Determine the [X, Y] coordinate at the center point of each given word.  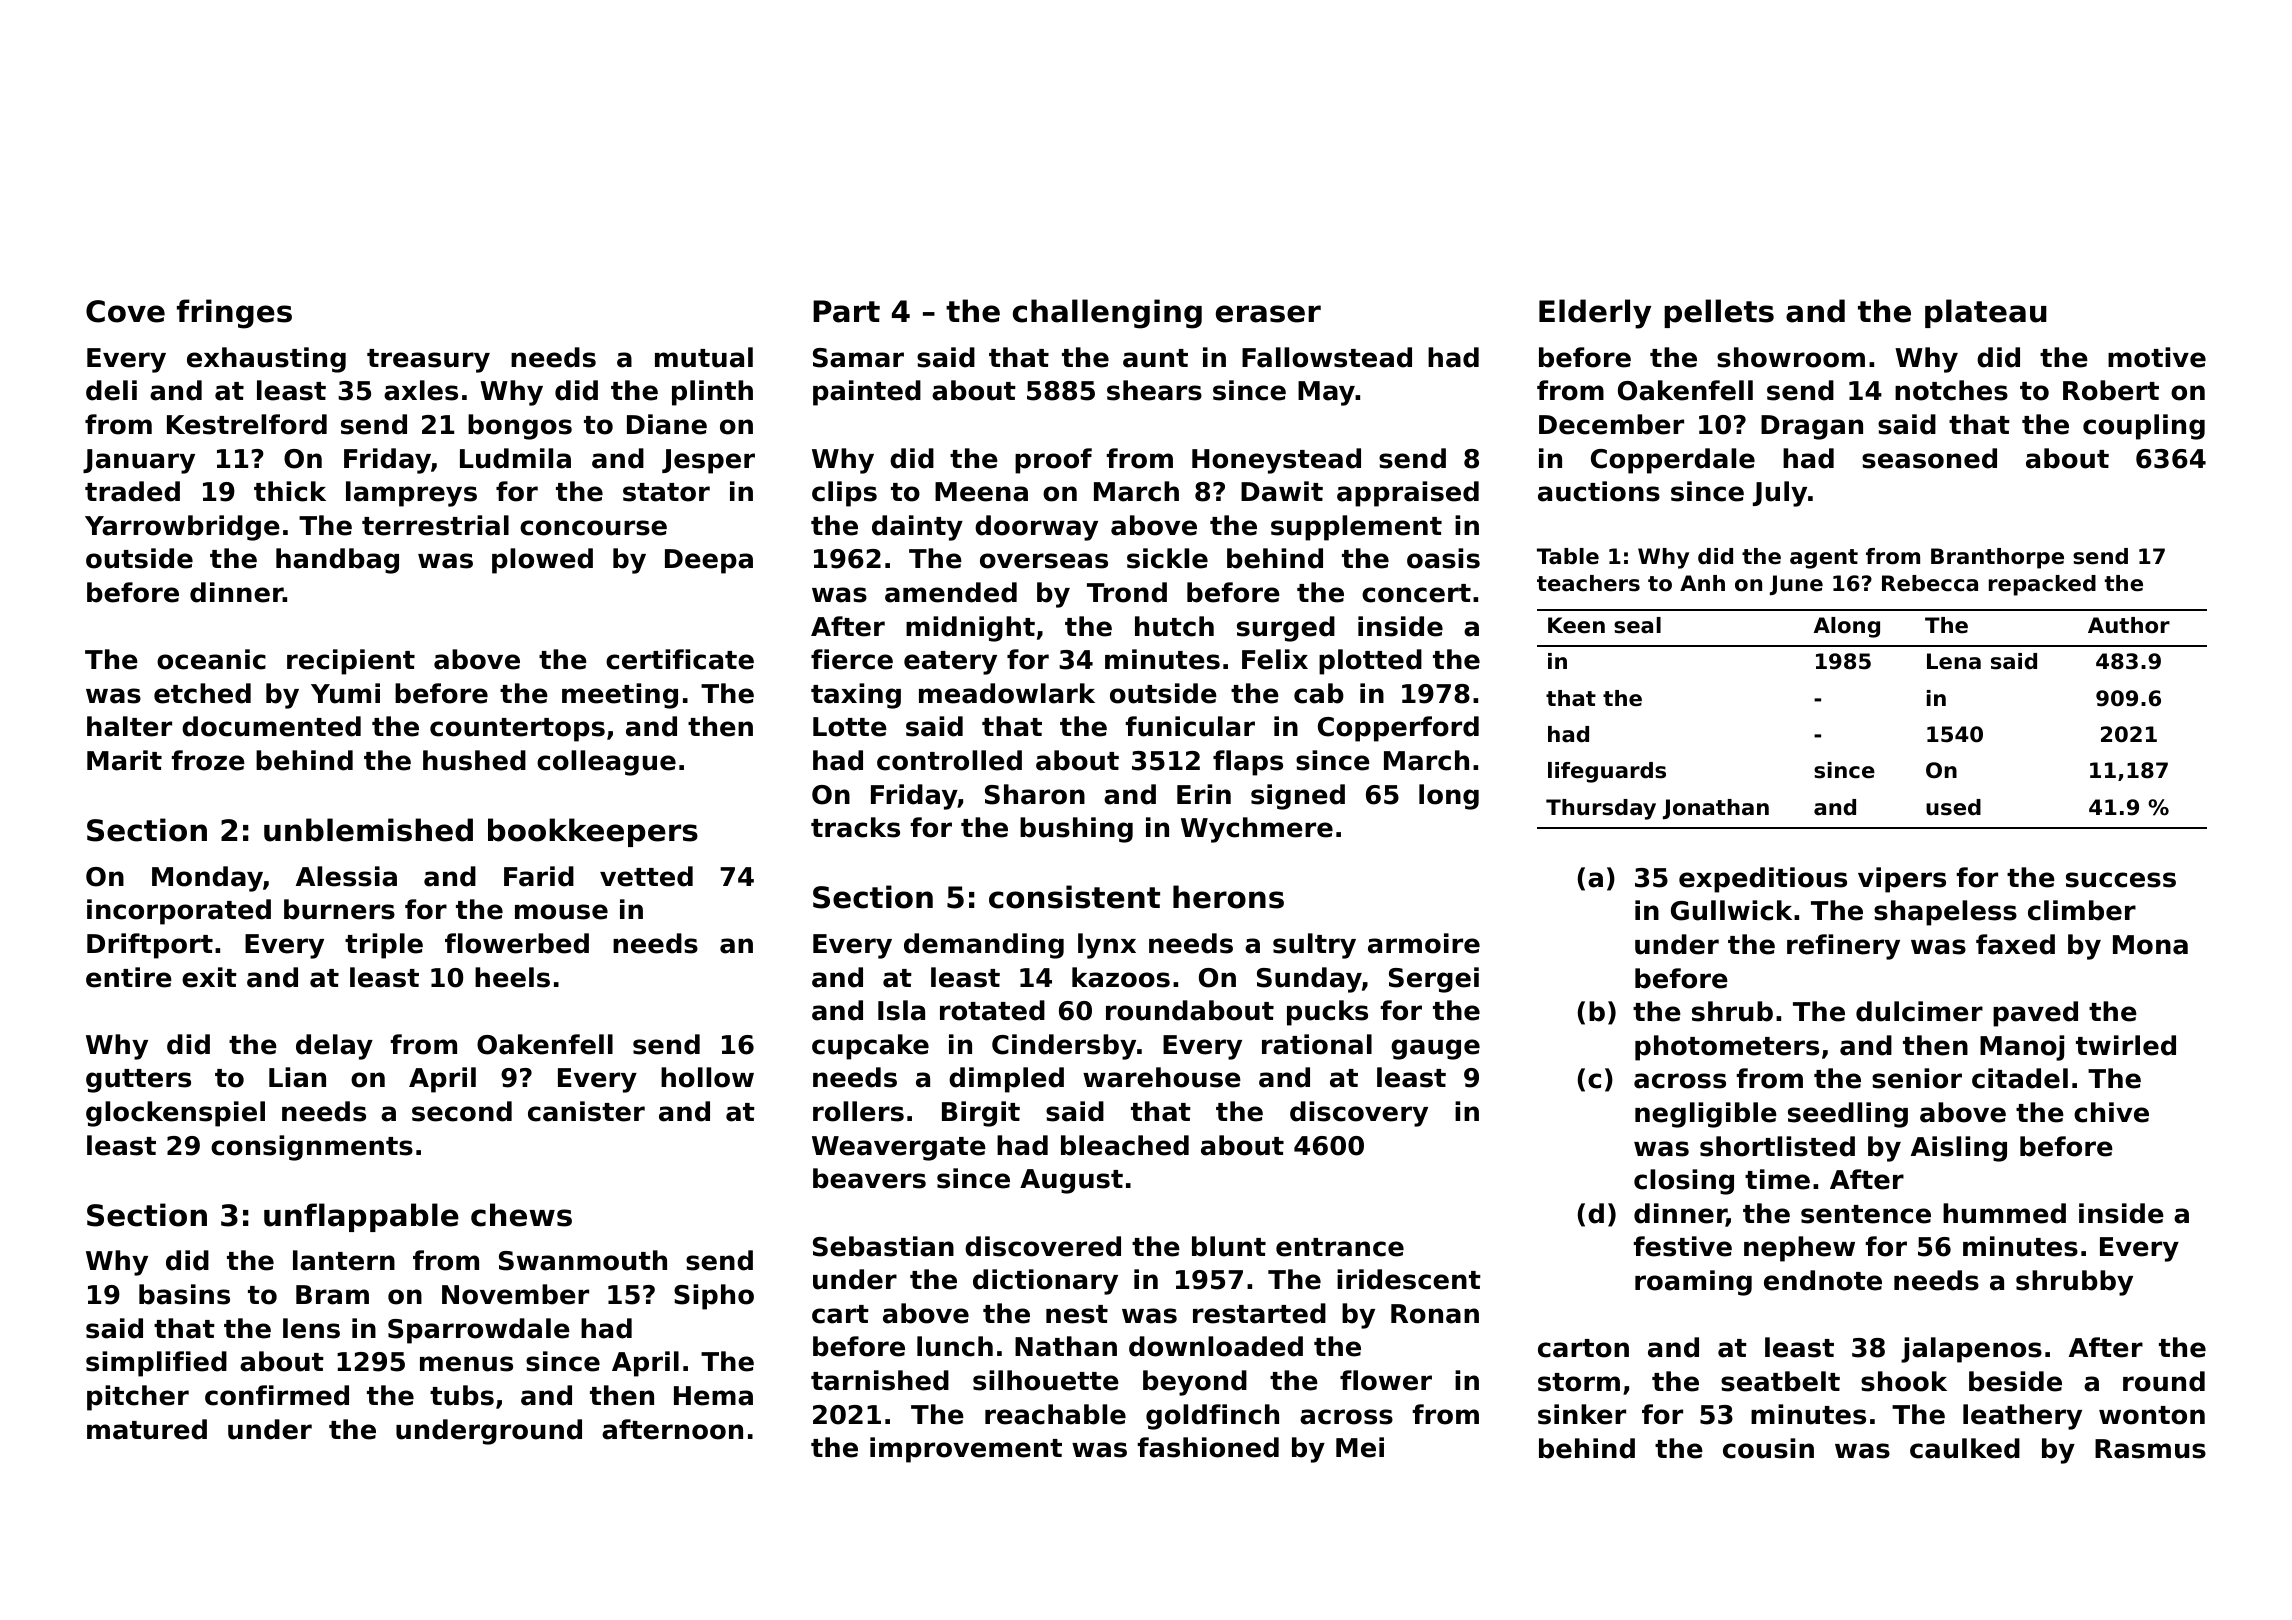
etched [202, 693]
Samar [858, 358]
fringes [234, 314]
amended [951, 592]
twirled [2126, 1045]
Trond [1127, 592]
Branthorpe [1997, 558]
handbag [337, 561]
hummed [2004, 1213]
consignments [312, 1148]
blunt [1229, 1246]
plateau [1986, 313]
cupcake [870, 1047]
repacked [2042, 585]
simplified [156, 1364]
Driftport [150, 946]
